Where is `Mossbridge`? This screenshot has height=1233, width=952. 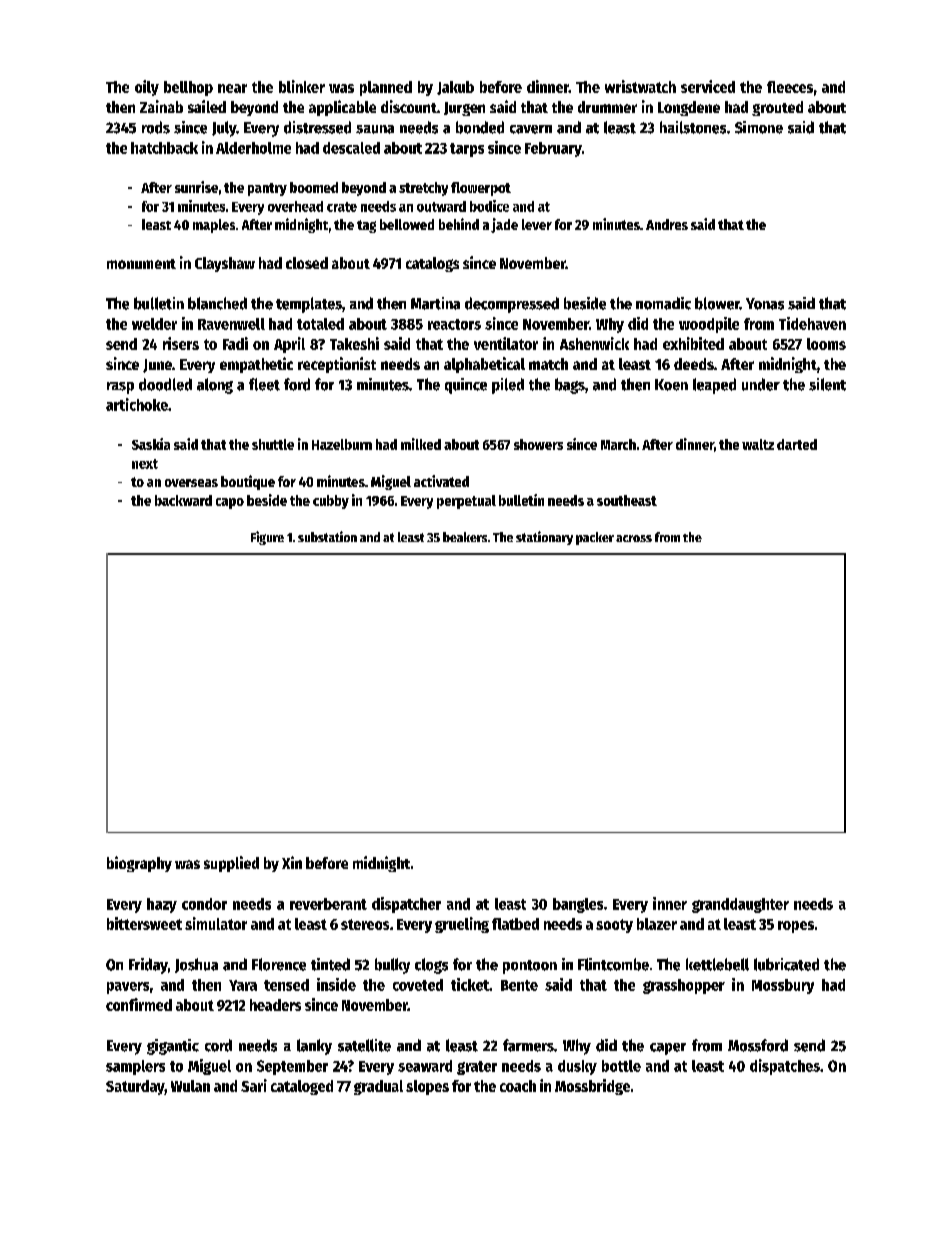
Mossbridge is located at coordinates (592, 1087).
